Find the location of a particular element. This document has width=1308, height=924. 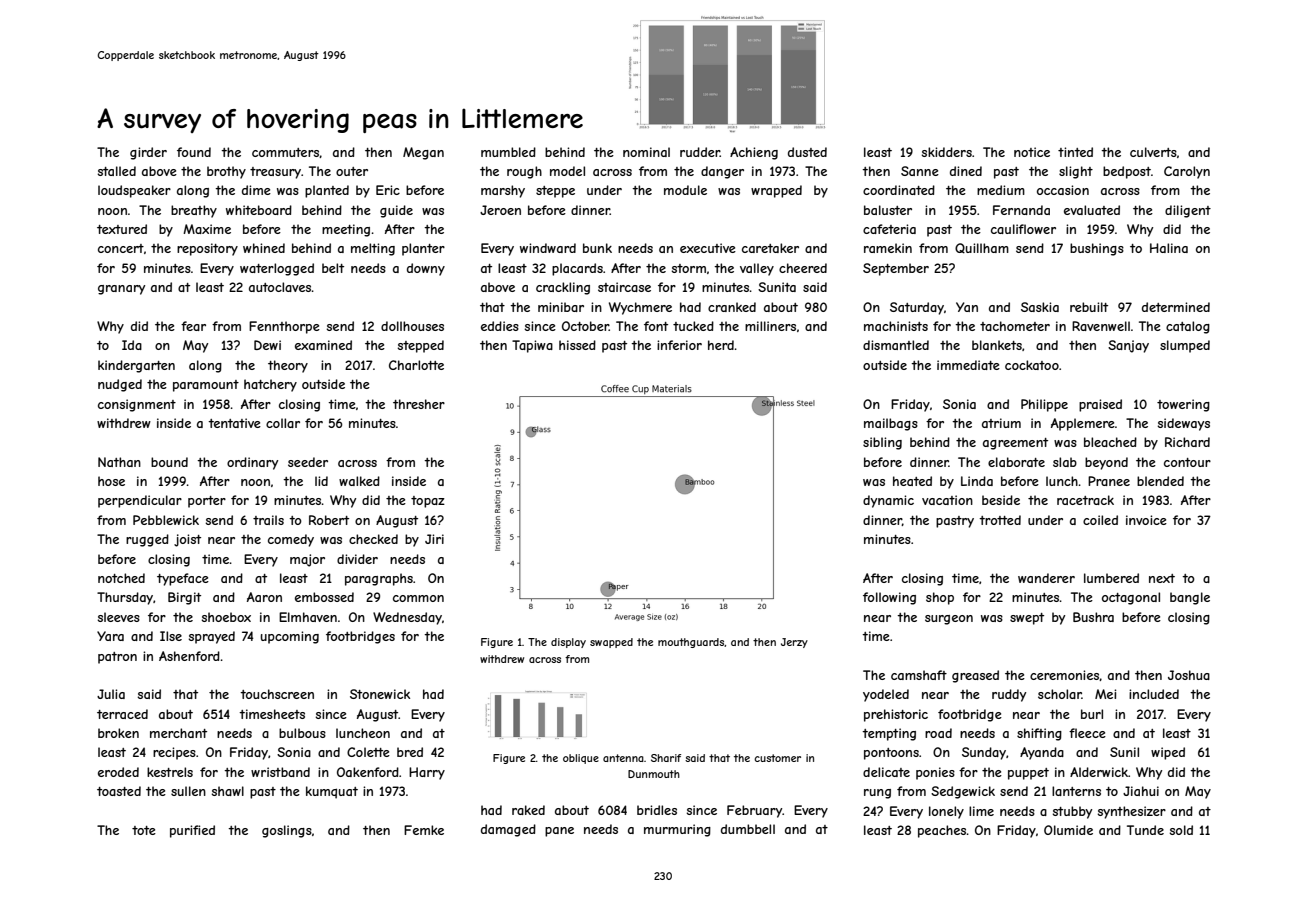

customer is located at coordinates (777, 758).
